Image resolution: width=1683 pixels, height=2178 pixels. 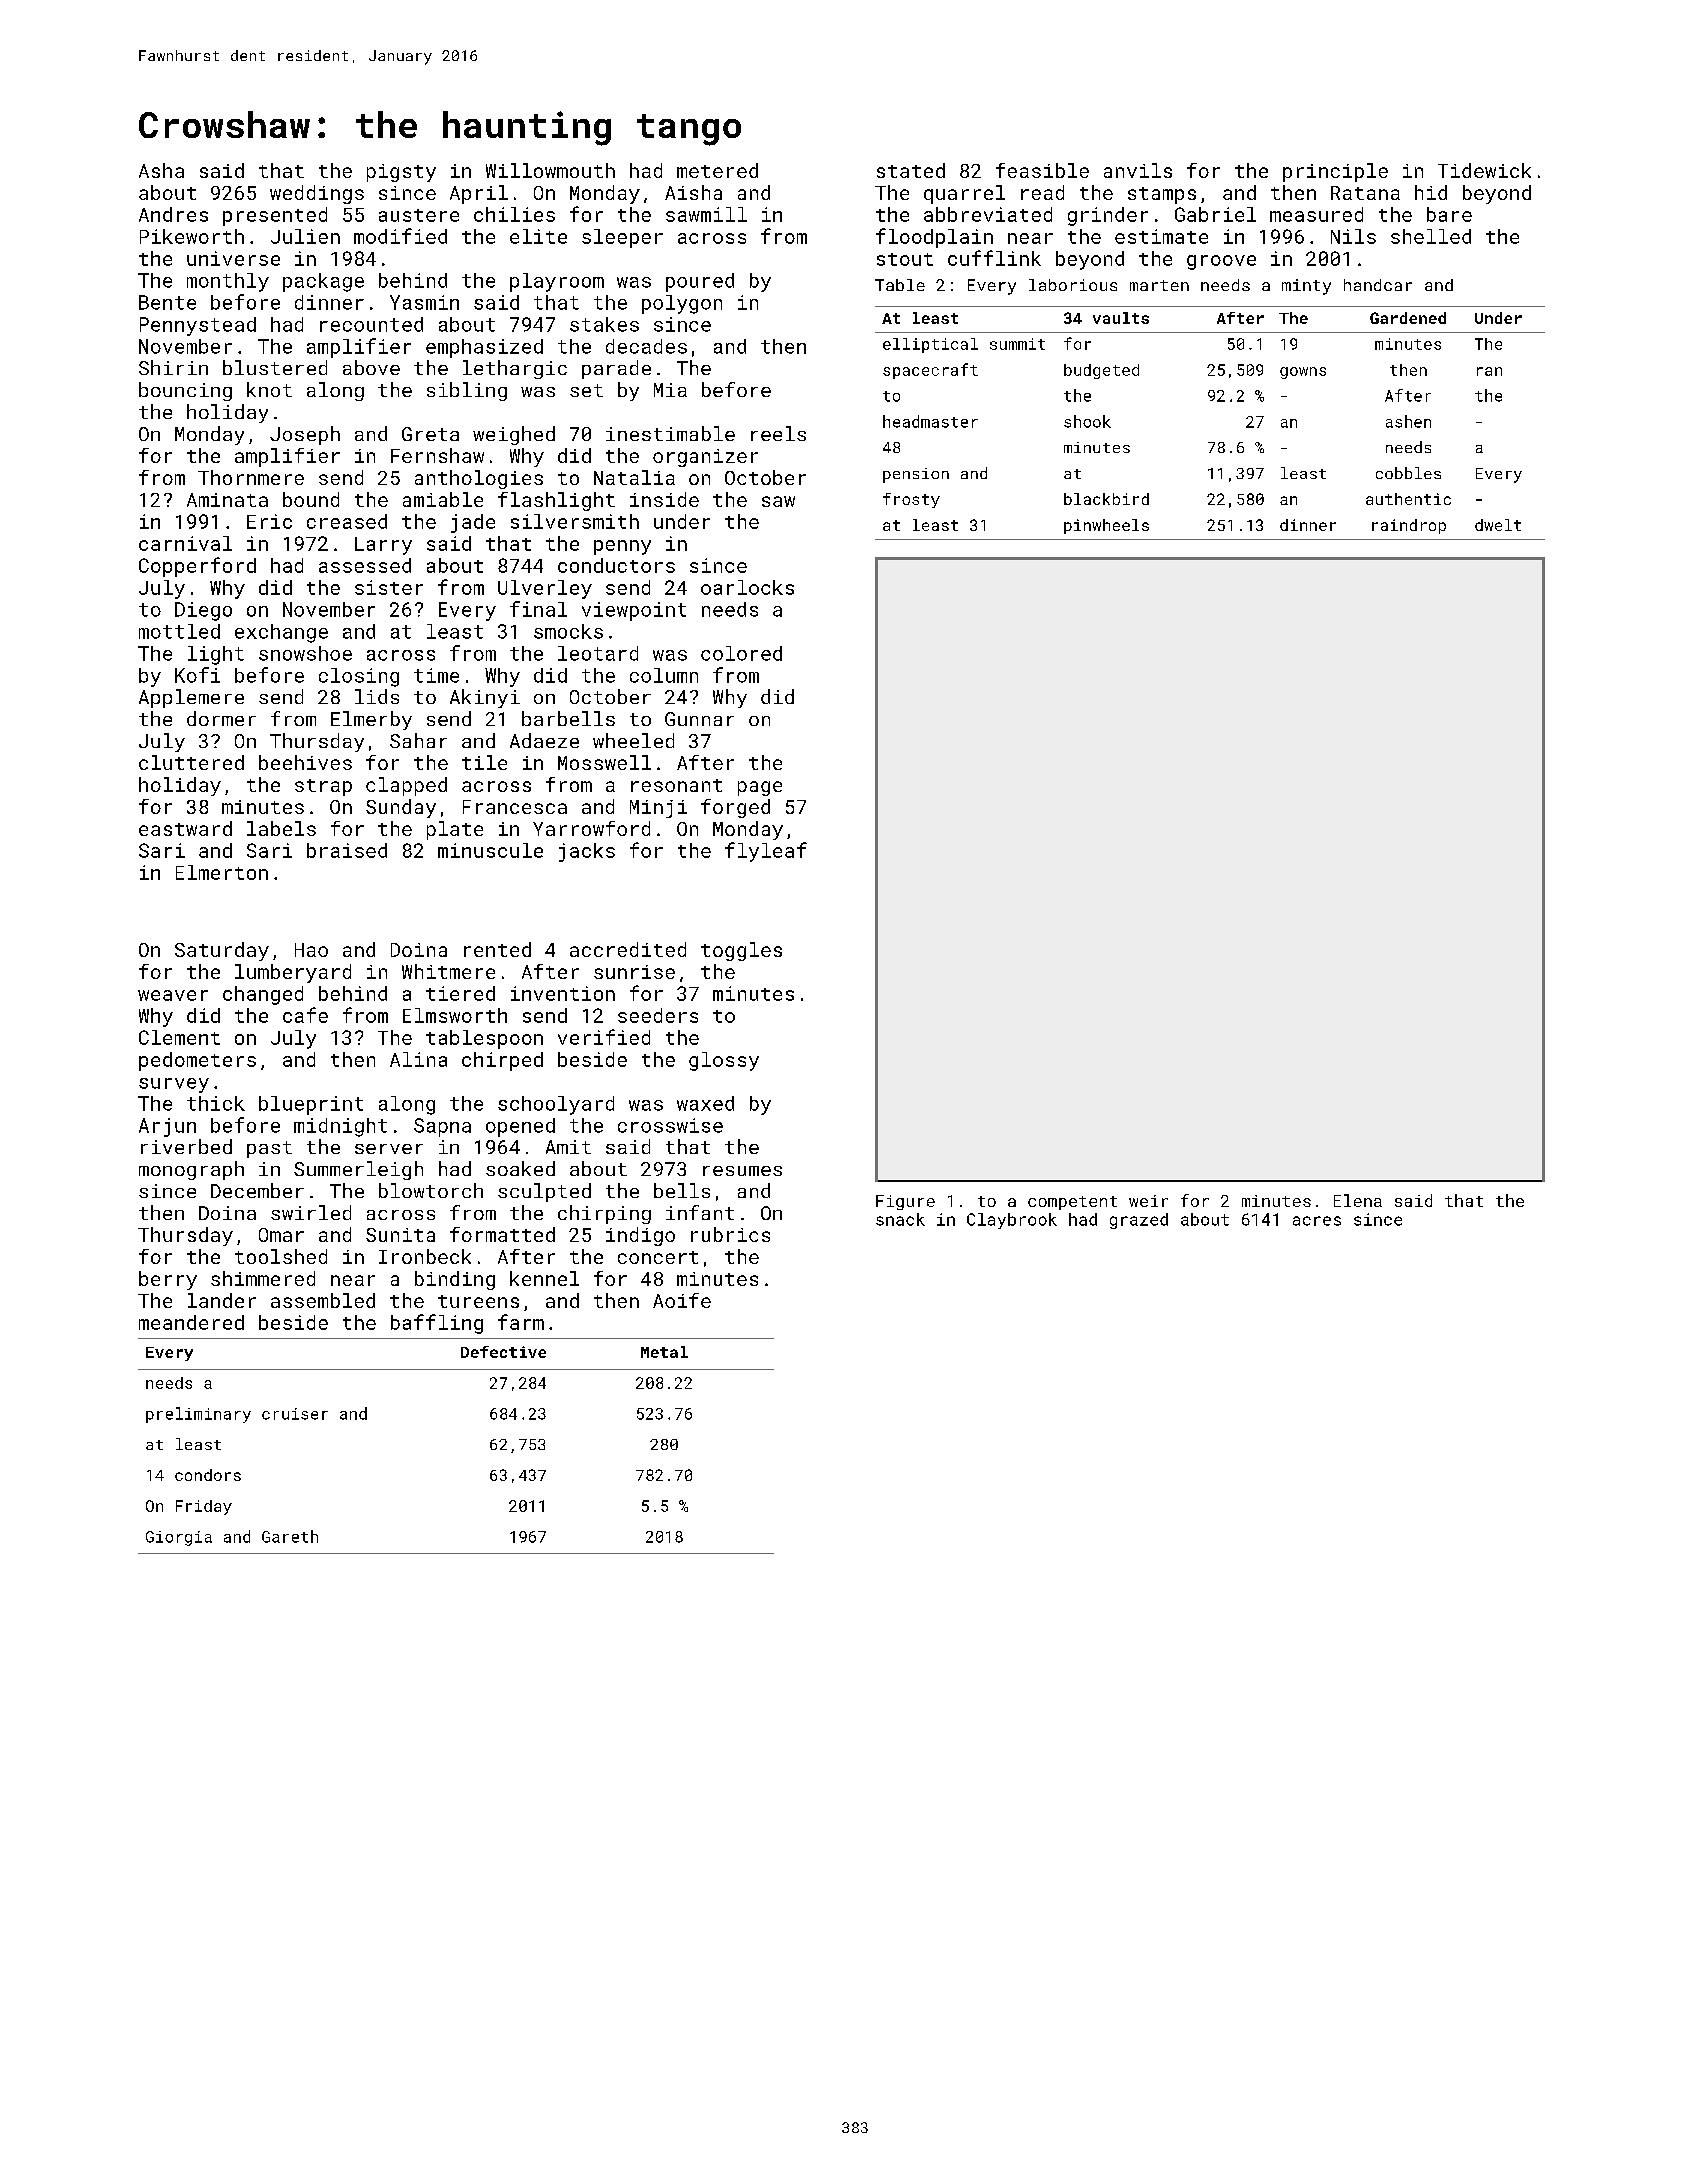 What do you see at coordinates (724, 1061) in the document?
I see `glossy` at bounding box center [724, 1061].
